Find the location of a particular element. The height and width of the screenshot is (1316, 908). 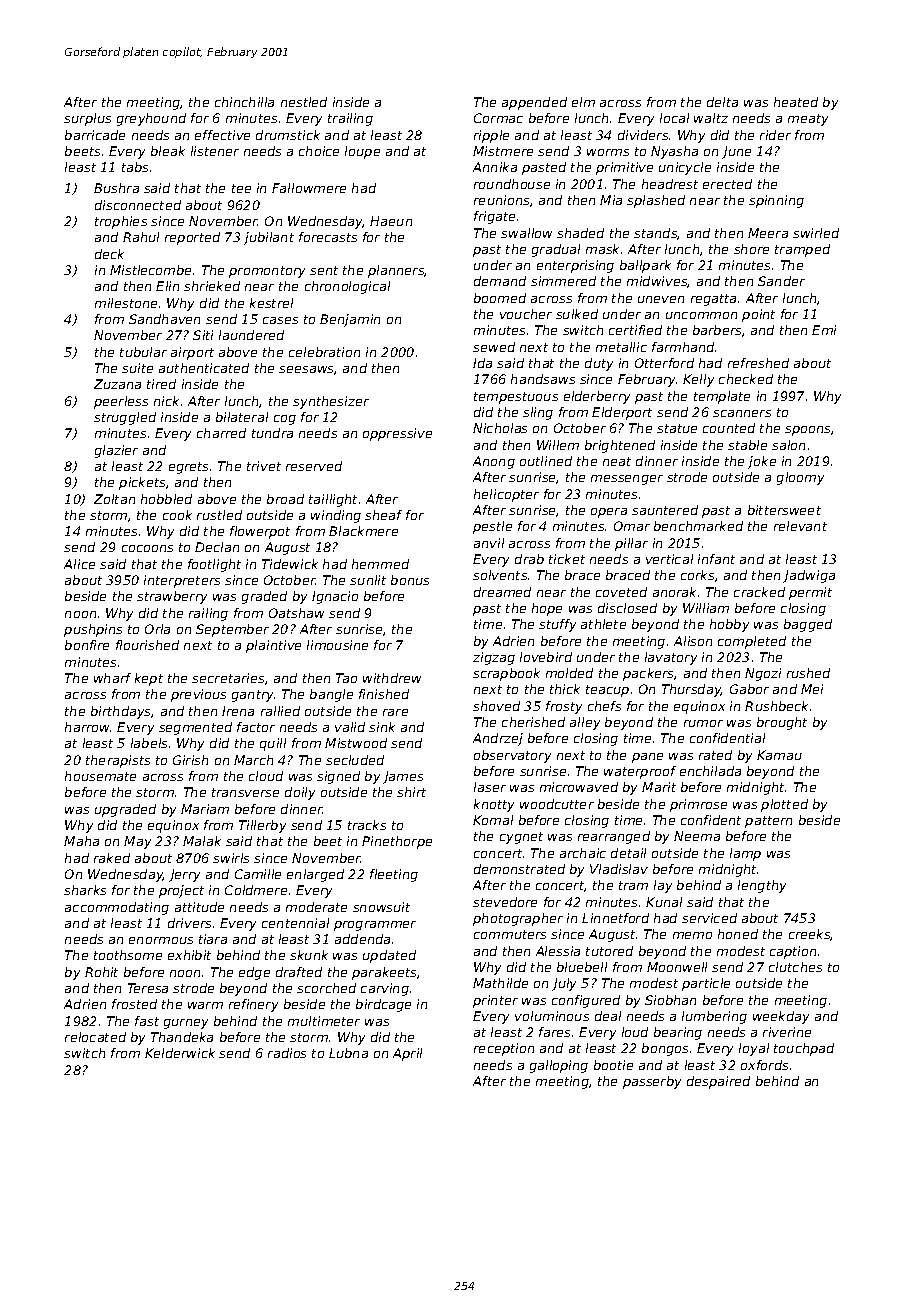

Pinethorpe is located at coordinates (397, 842).
